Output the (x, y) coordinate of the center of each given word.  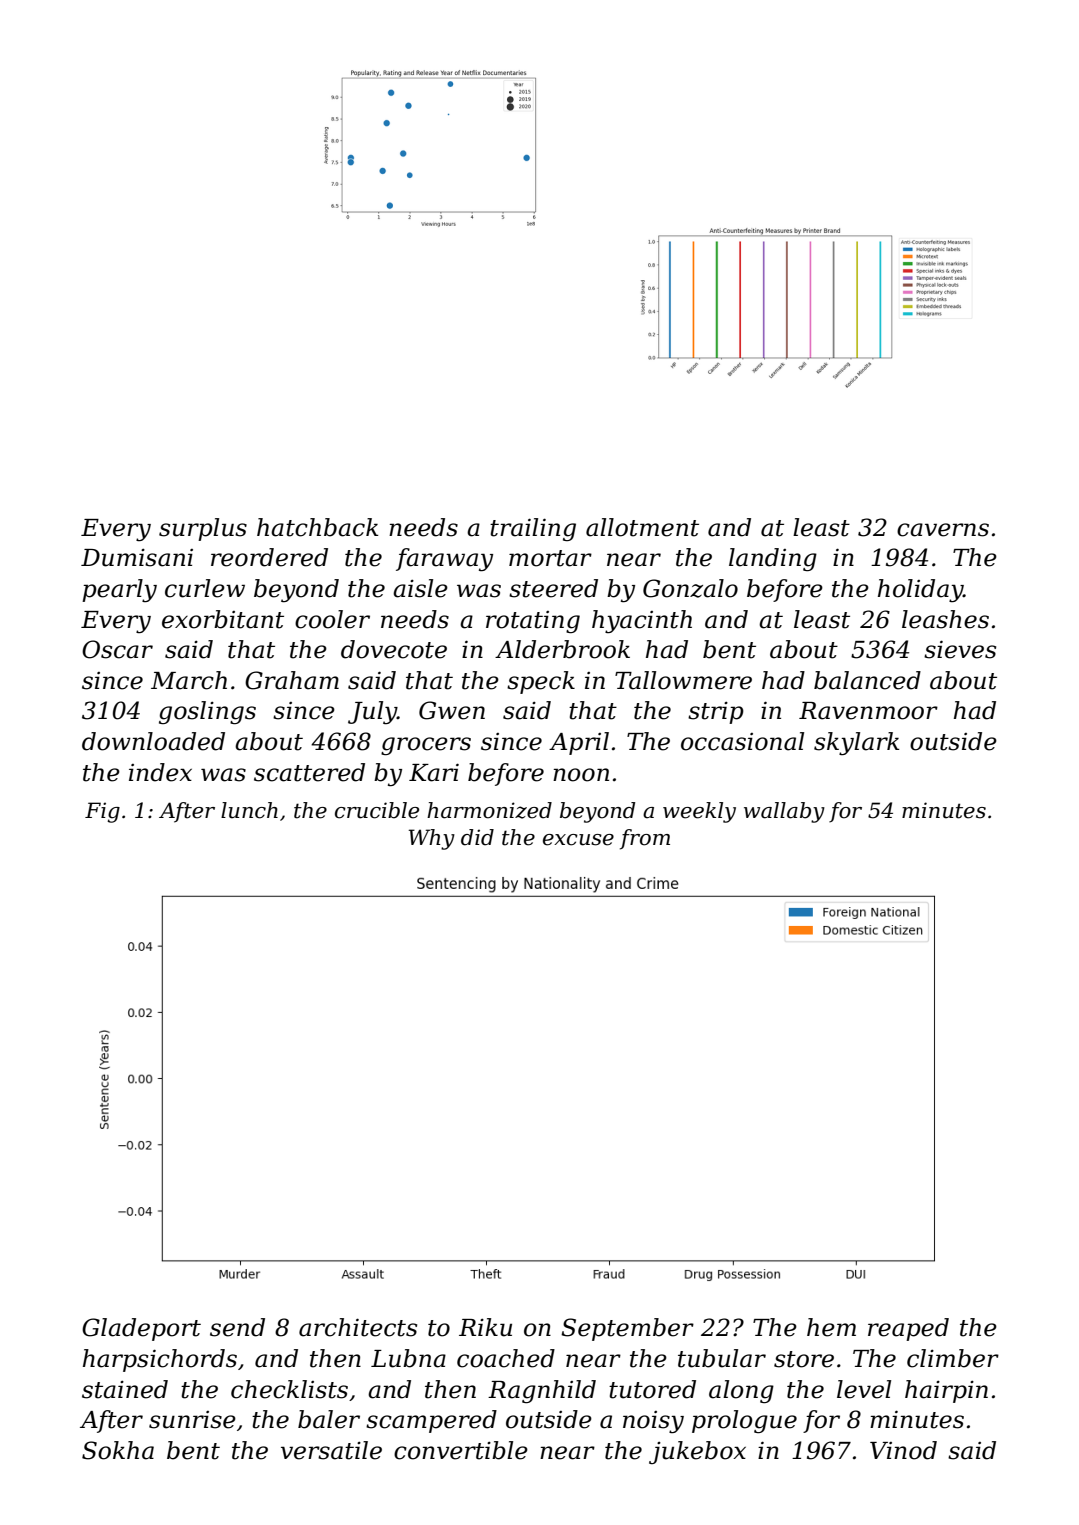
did (477, 837)
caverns (943, 530)
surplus (203, 529)
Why (432, 839)
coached (506, 1358)
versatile (331, 1450)
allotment (642, 527)
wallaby (784, 812)
